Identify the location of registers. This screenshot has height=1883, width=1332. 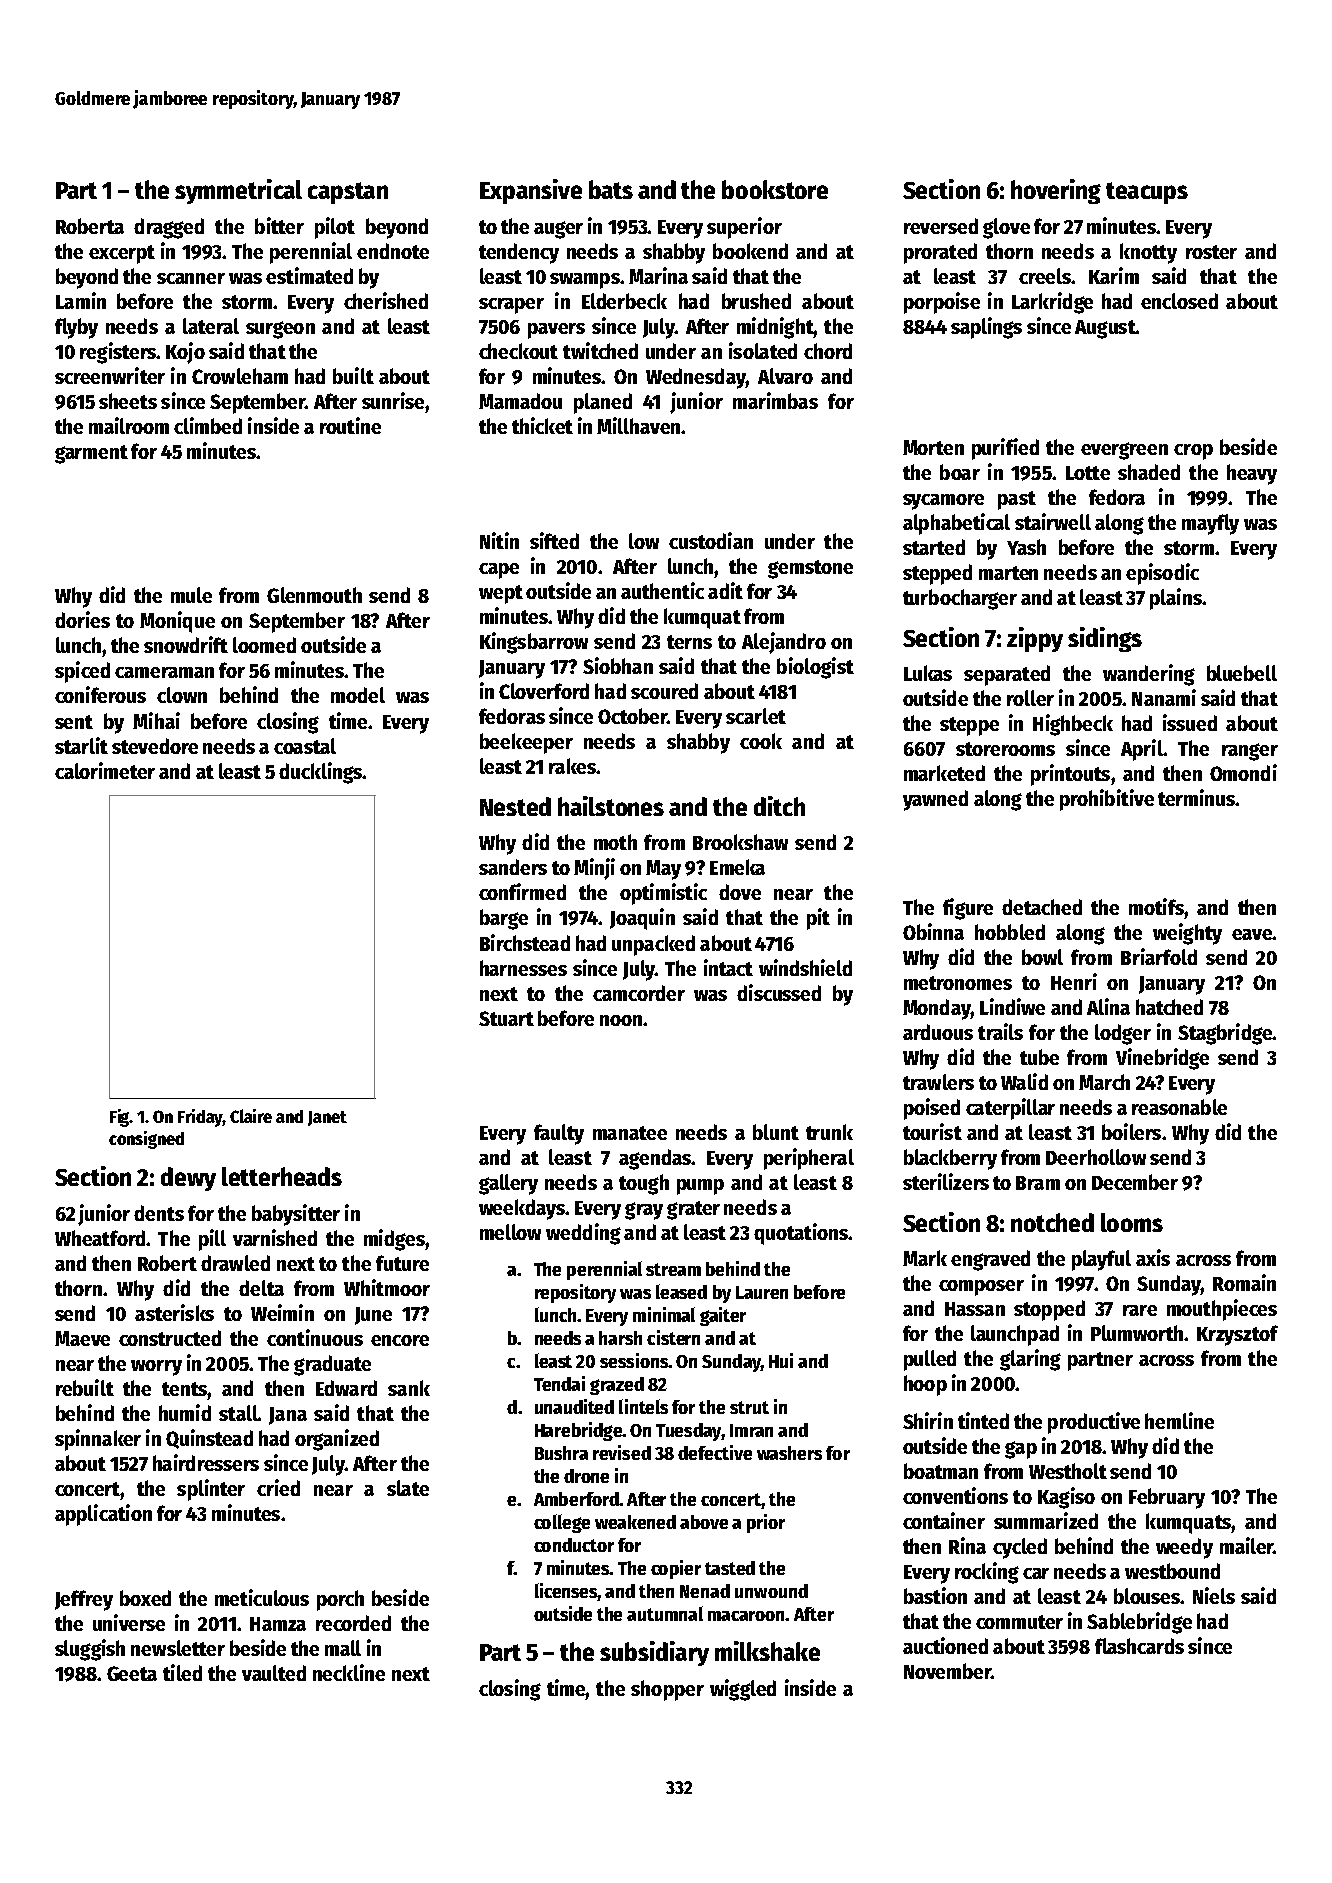
(118, 353).
